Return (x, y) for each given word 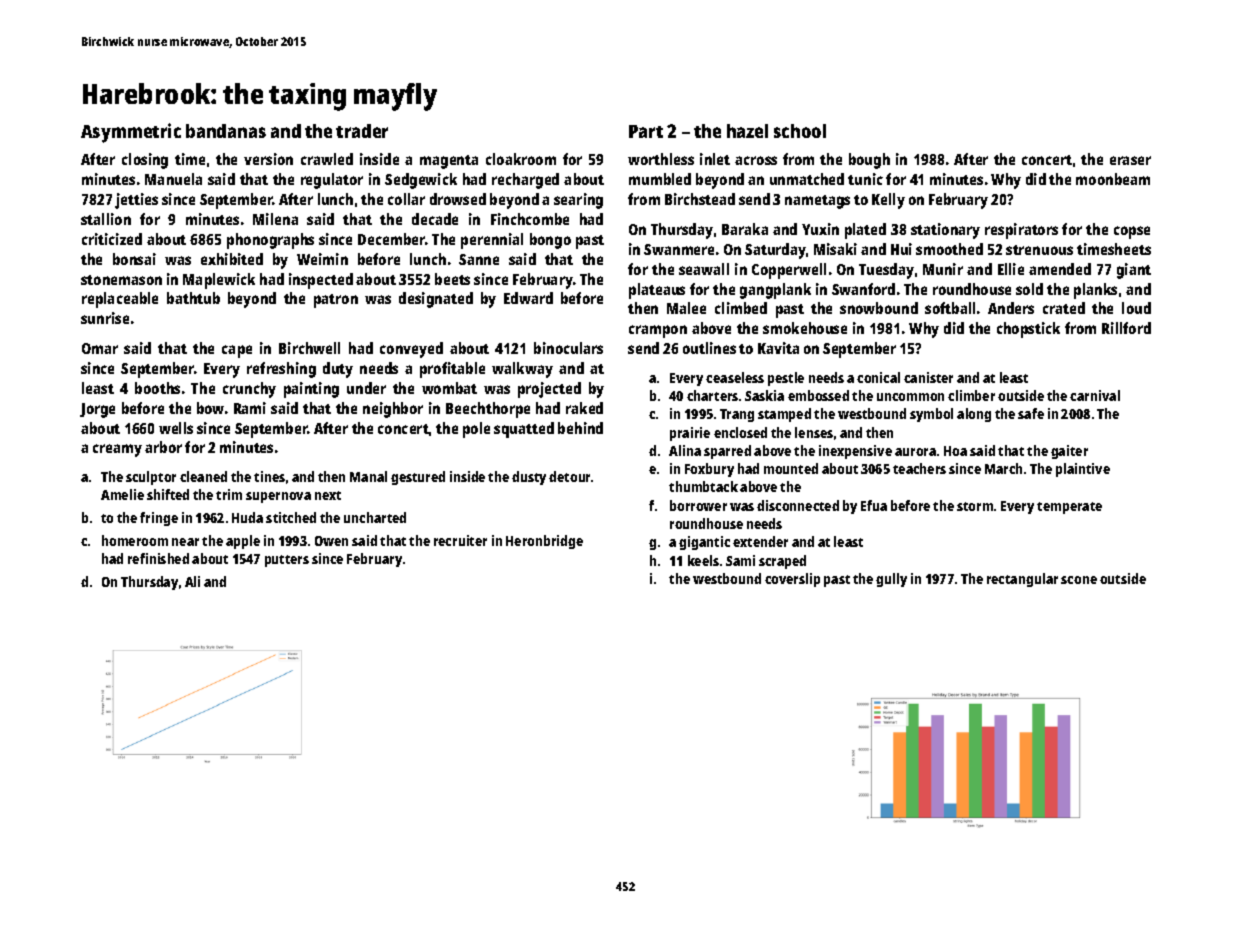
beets (452, 279)
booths (157, 388)
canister (928, 377)
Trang (737, 415)
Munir (943, 269)
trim (229, 494)
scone (1079, 580)
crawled (327, 159)
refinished (158, 558)
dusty (529, 478)
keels (703, 560)
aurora (915, 452)
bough (869, 161)
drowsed (458, 199)
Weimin (322, 259)
